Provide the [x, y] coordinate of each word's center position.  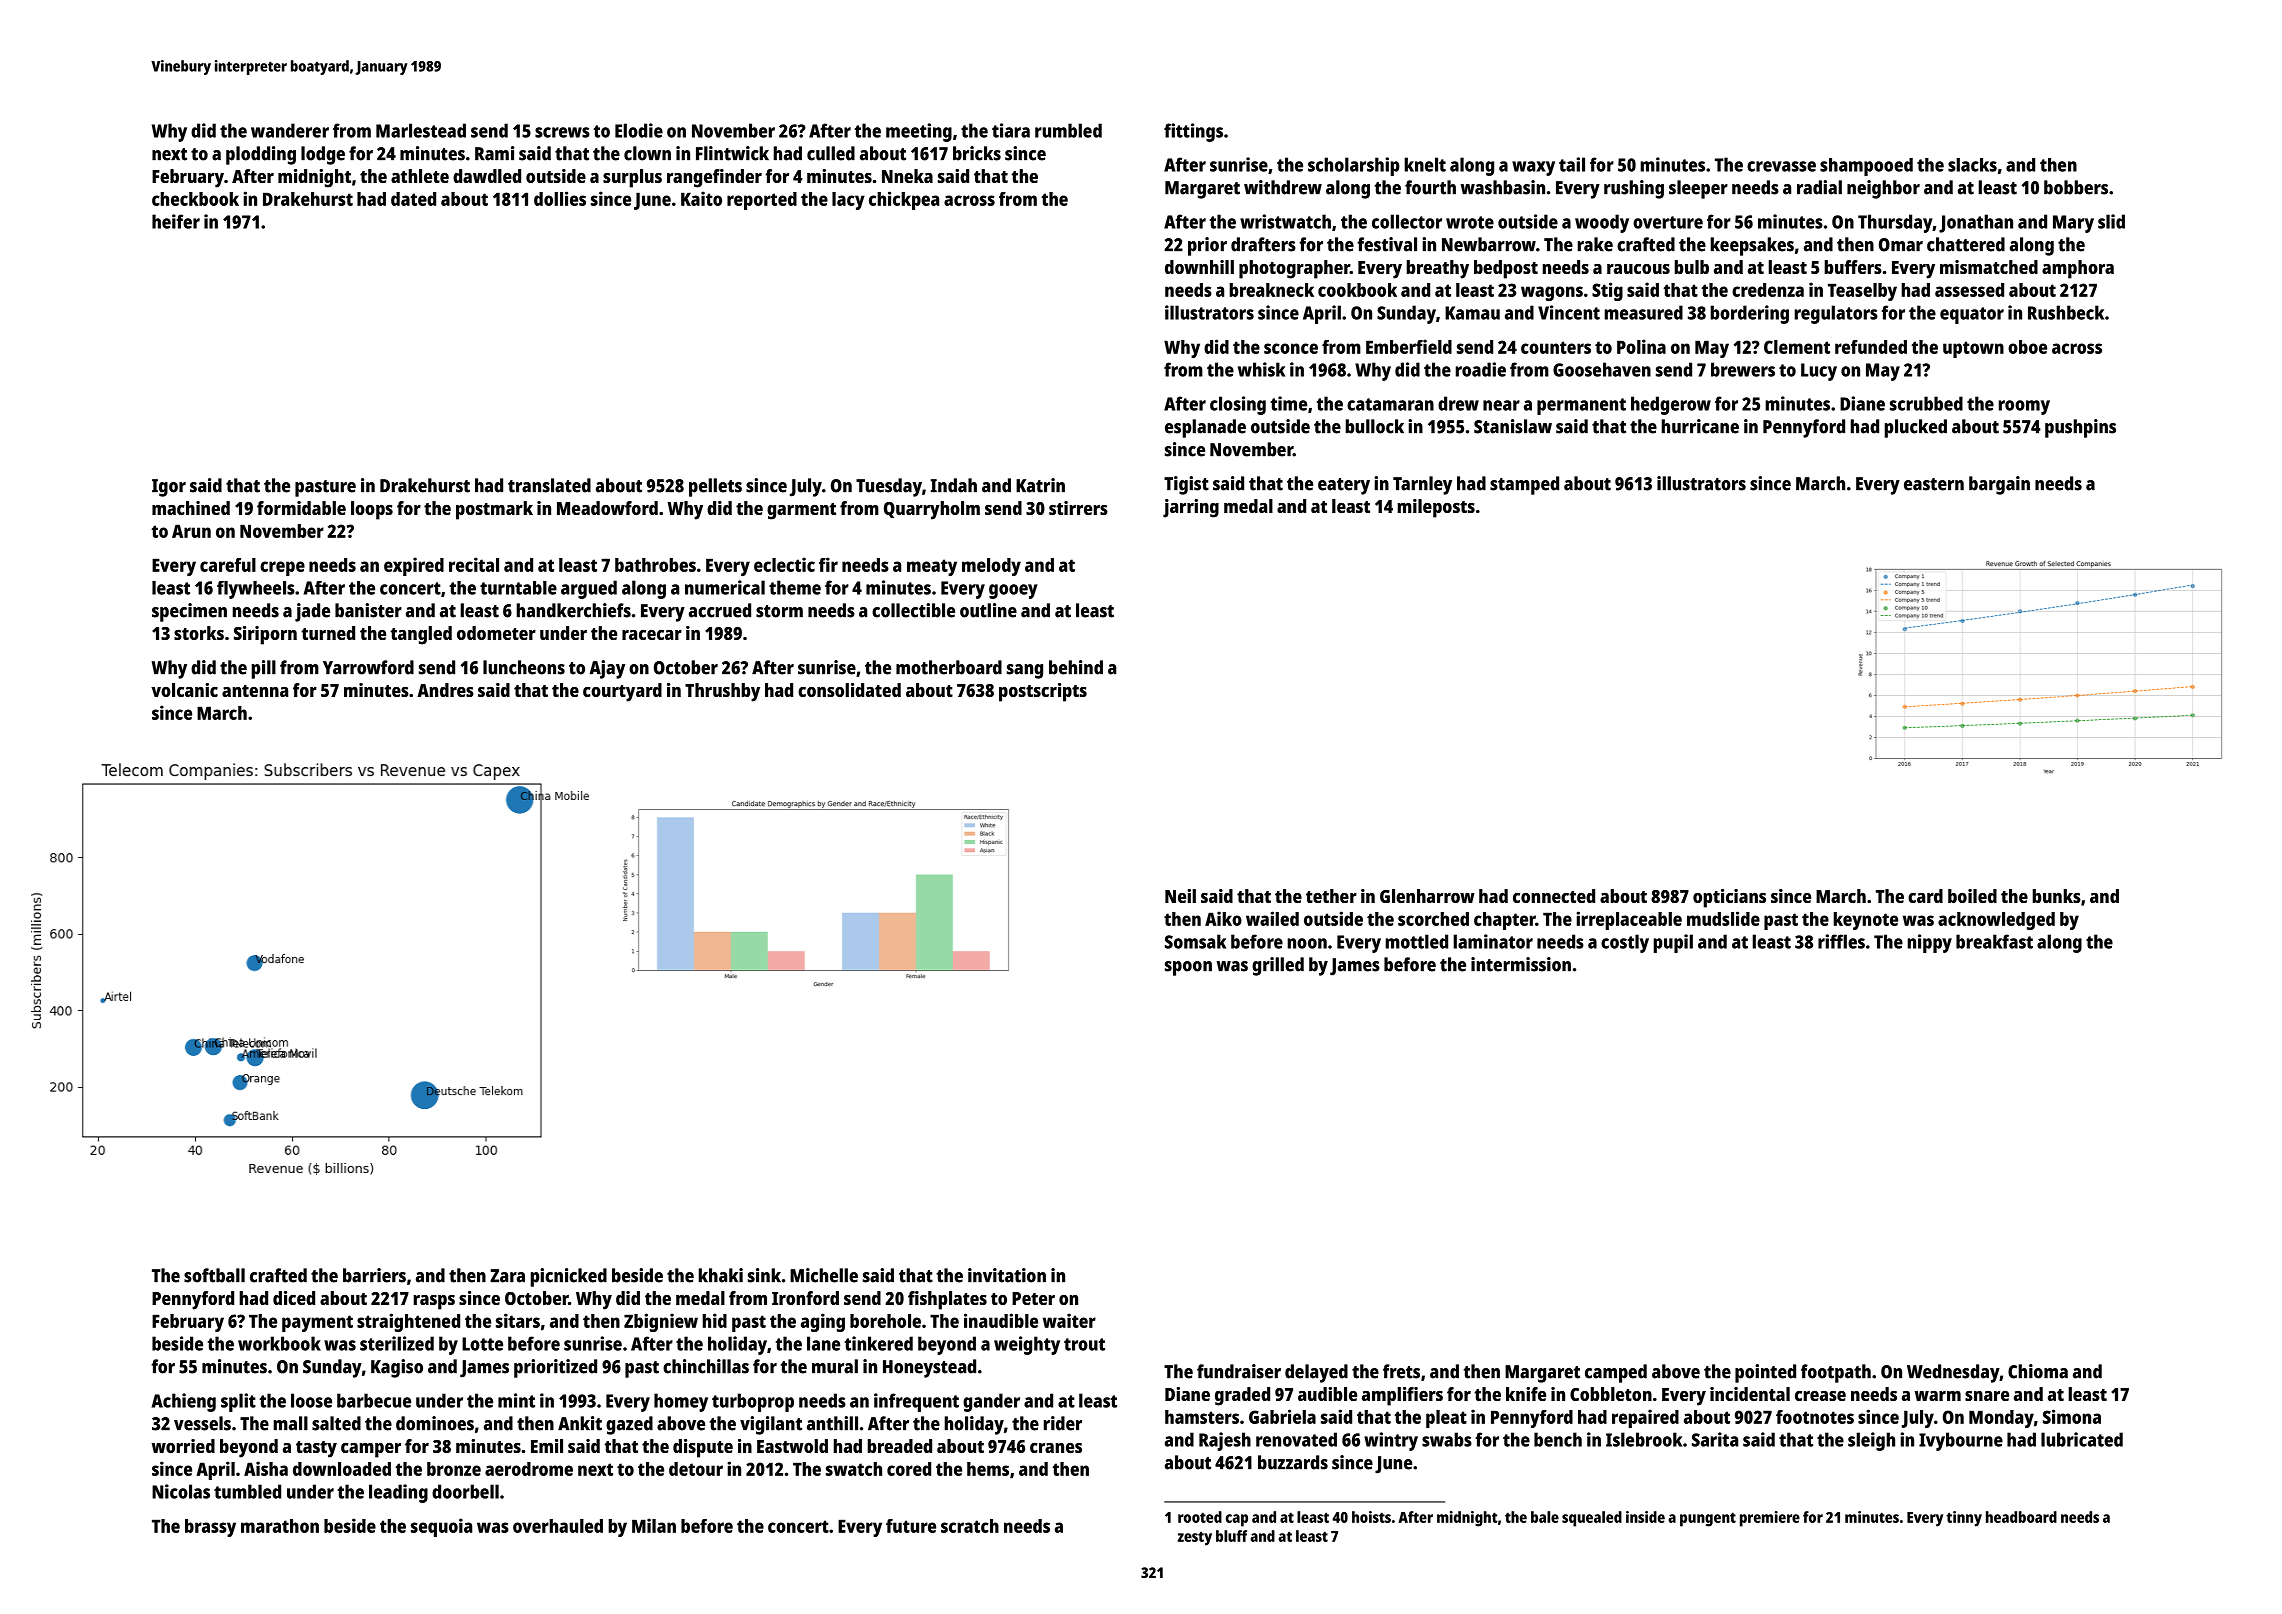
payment [317, 1323]
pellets [715, 487]
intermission [1521, 964]
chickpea [904, 200]
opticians [1729, 898]
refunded [1871, 347]
